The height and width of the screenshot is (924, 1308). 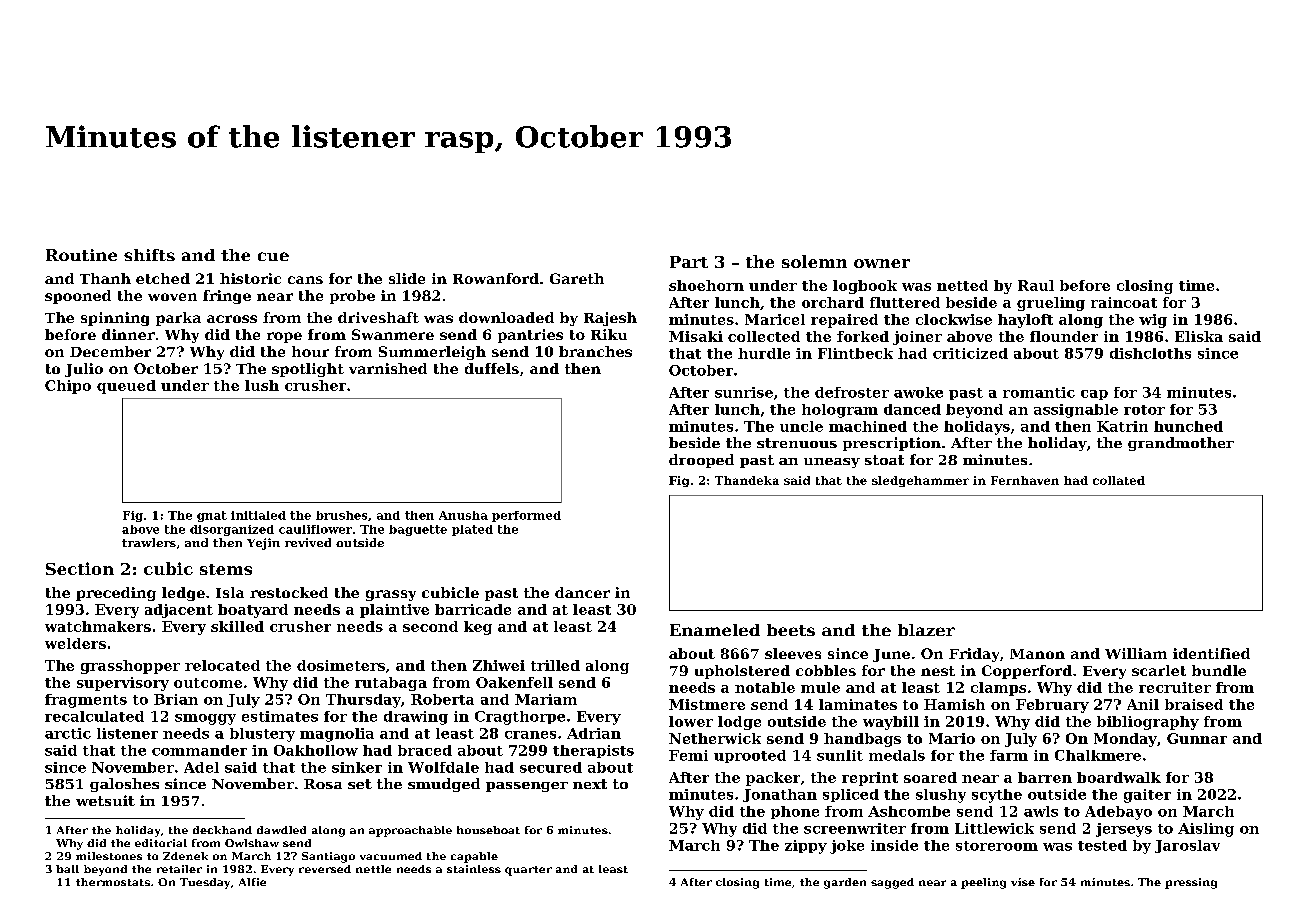 What do you see at coordinates (590, 784) in the screenshot?
I see `next` at bounding box center [590, 784].
